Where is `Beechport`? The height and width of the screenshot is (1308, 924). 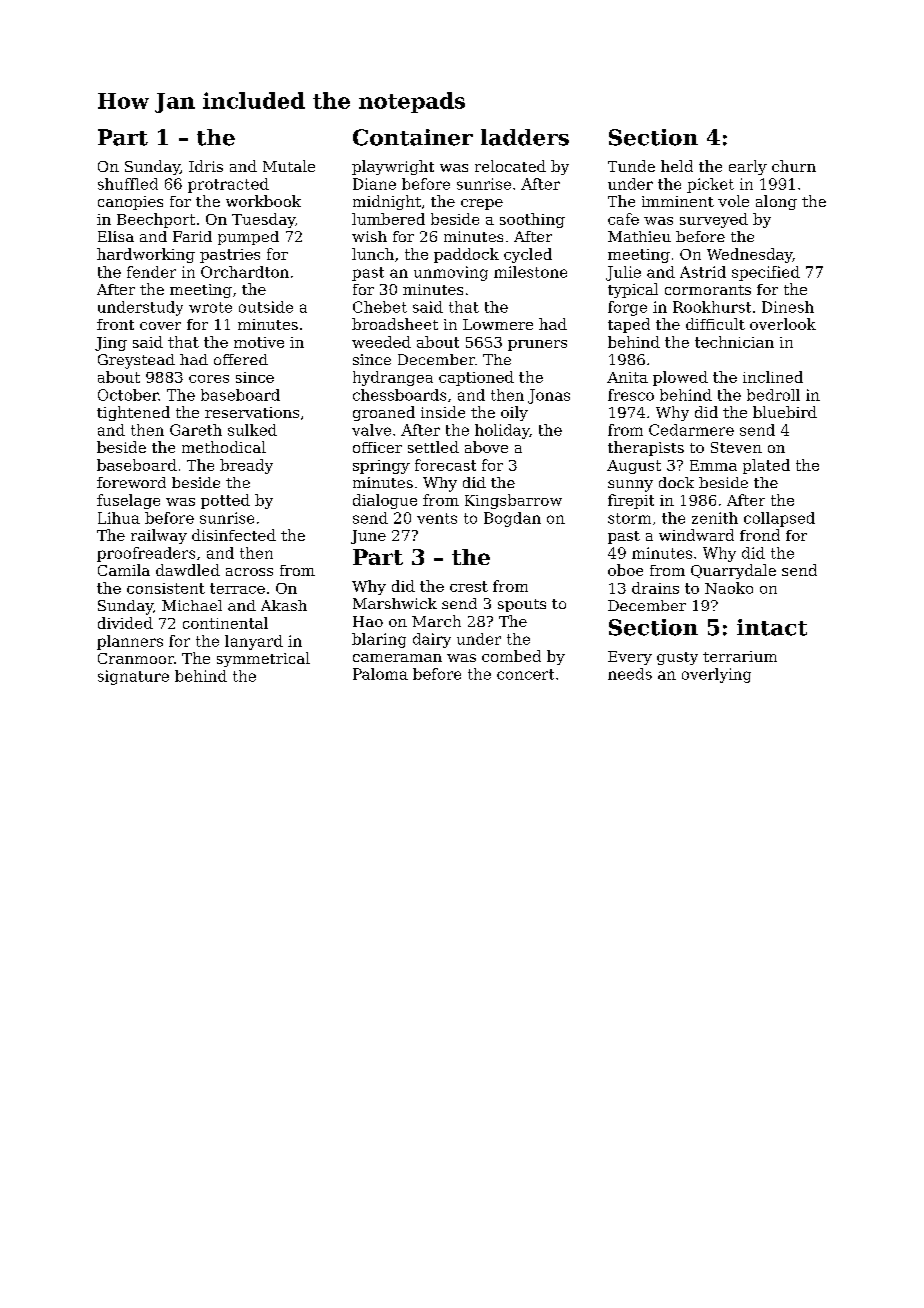 Beechport is located at coordinates (156, 220).
